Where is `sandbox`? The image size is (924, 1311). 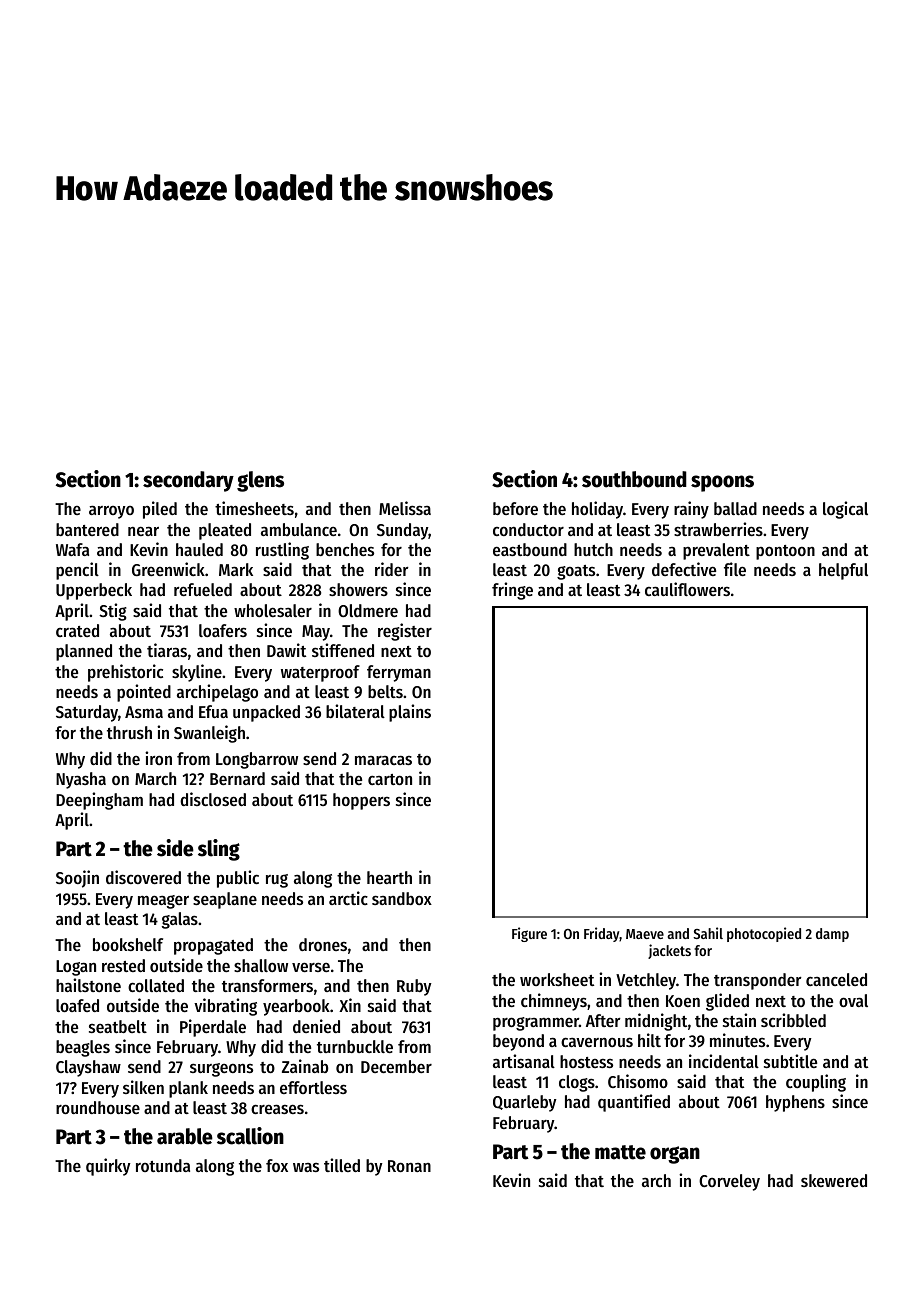
sandbox is located at coordinates (402, 898).
